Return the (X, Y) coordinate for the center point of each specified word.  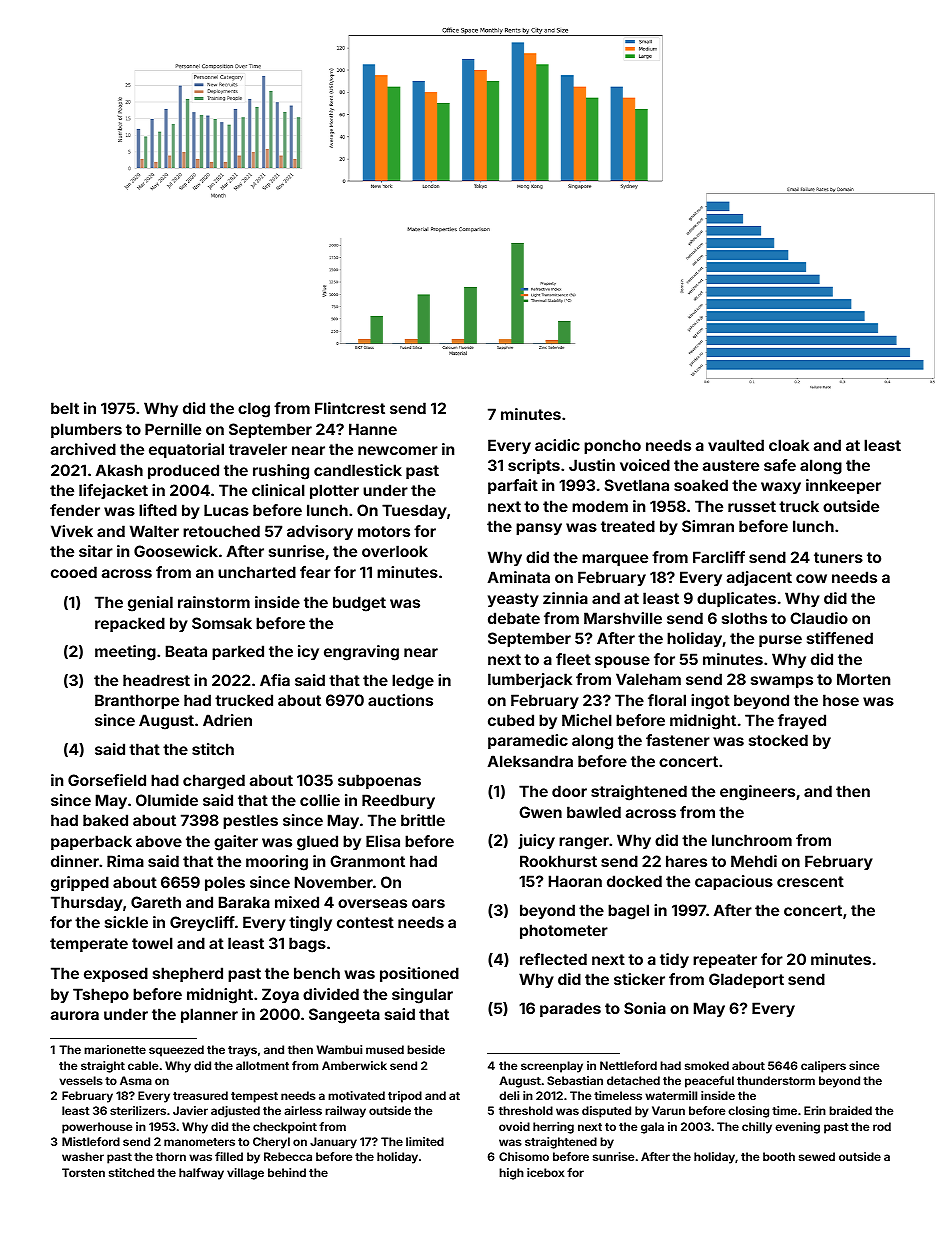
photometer (564, 931)
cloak (789, 445)
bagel (628, 912)
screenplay (552, 1067)
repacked (130, 624)
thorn (171, 1156)
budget (359, 604)
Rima (125, 861)
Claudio (819, 618)
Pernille (173, 429)
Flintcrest (350, 408)
